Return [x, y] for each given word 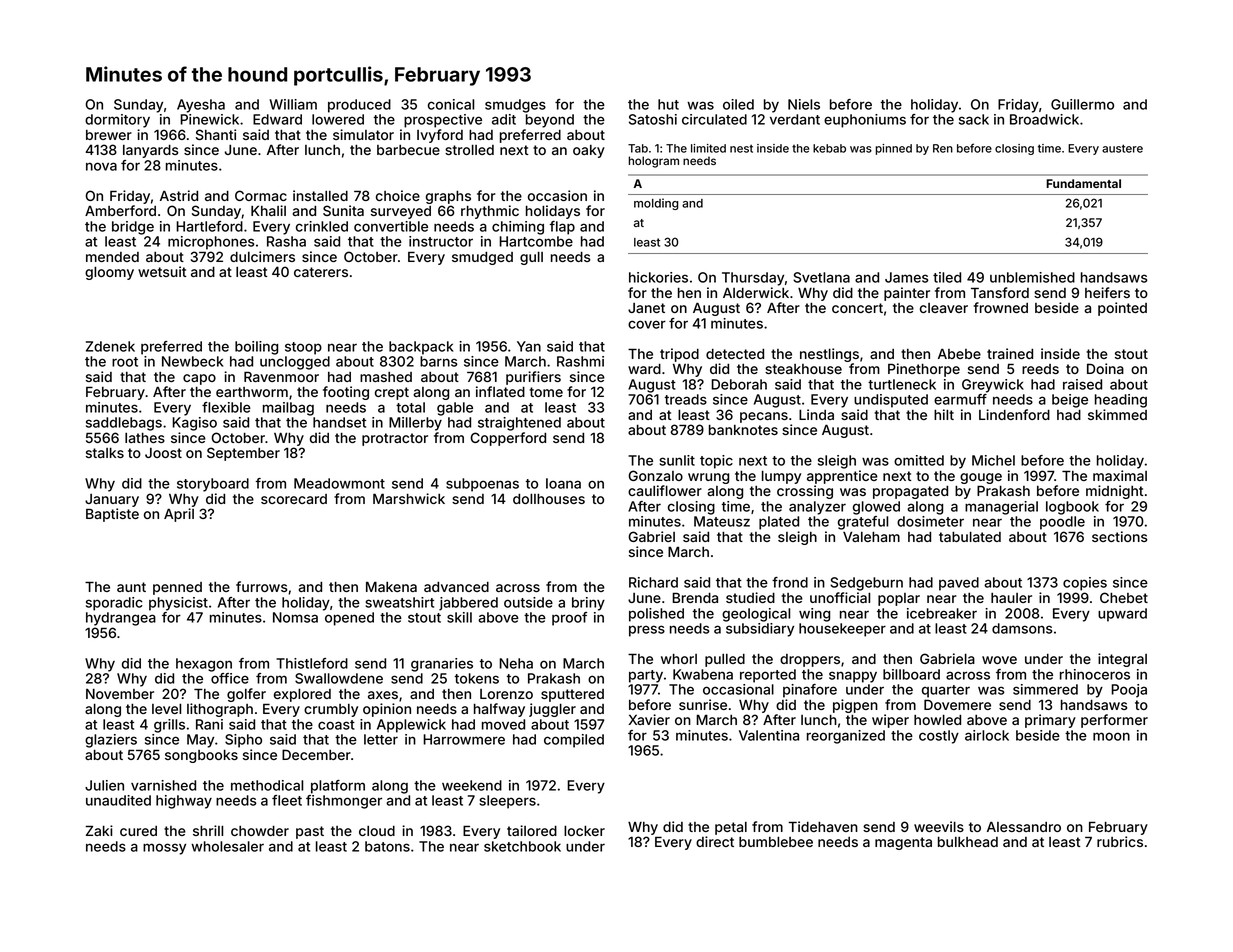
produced [359, 106]
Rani [209, 724]
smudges [515, 106]
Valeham [871, 536]
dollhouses [549, 499]
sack [974, 119]
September [243, 454]
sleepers [507, 802]
